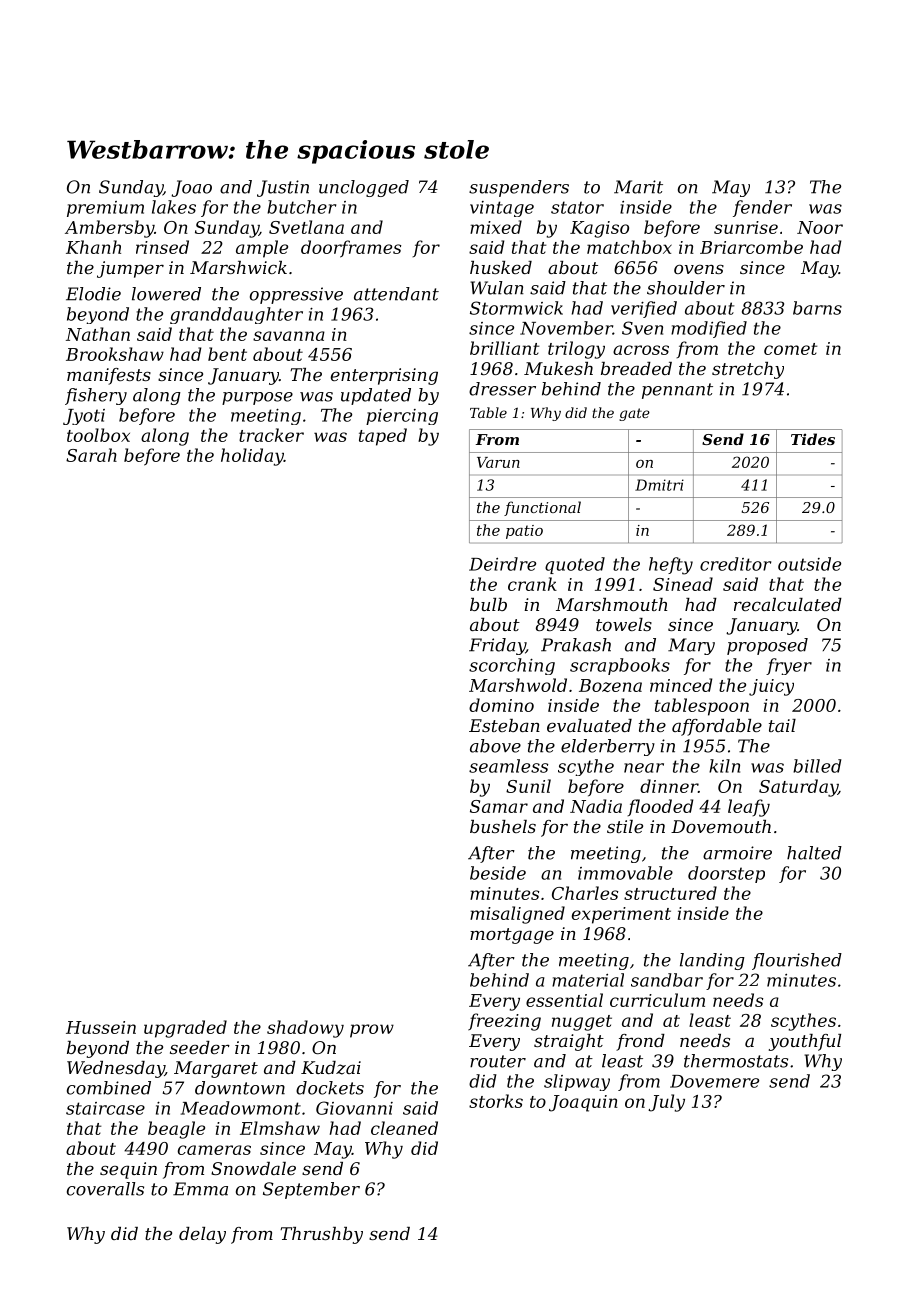 Image resolution: width=908 pixels, height=1316 pixels. Describe the element at coordinates (321, 1235) in the screenshot. I see `Thrushby` at that location.
